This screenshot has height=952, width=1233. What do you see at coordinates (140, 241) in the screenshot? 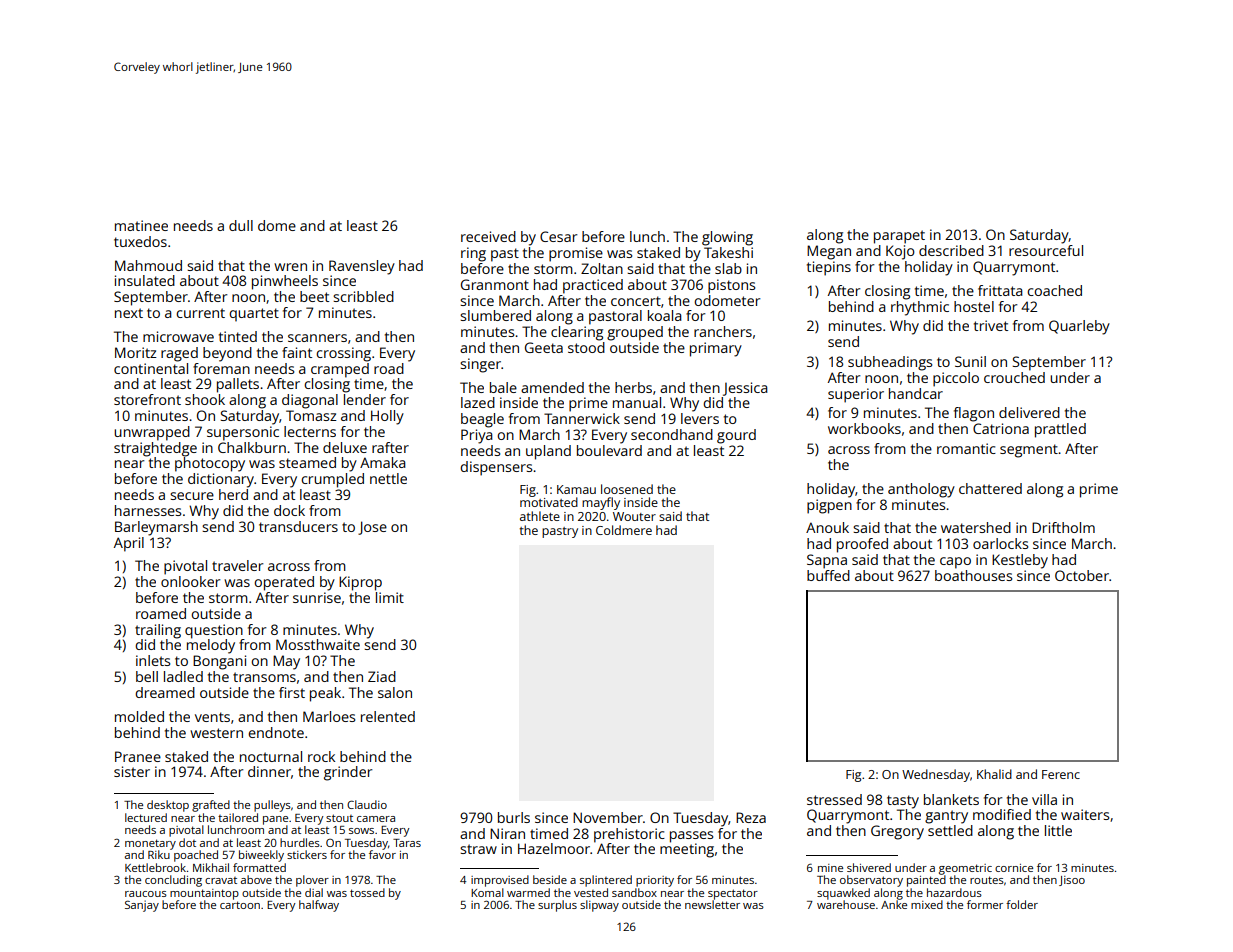
I see `tuxedos` at bounding box center [140, 241].
